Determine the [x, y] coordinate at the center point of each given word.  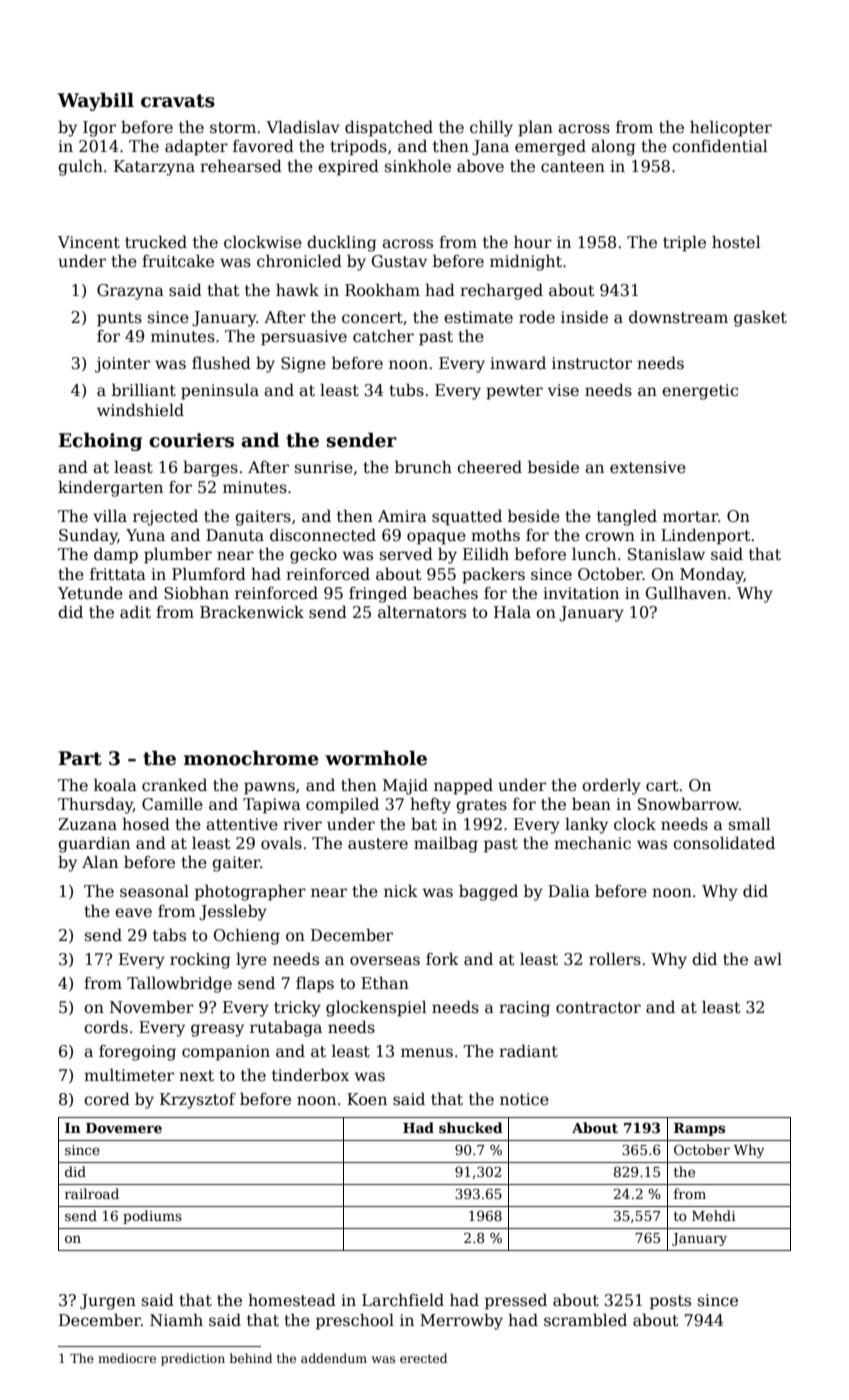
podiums [152, 1217]
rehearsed [241, 166]
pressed [516, 1301]
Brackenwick [252, 612]
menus [427, 1053]
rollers [615, 958]
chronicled [299, 260]
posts [670, 1302]
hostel [736, 242]
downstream [678, 317]
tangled [627, 517]
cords [106, 1027]
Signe [303, 365]
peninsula [220, 391]
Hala [512, 612]
